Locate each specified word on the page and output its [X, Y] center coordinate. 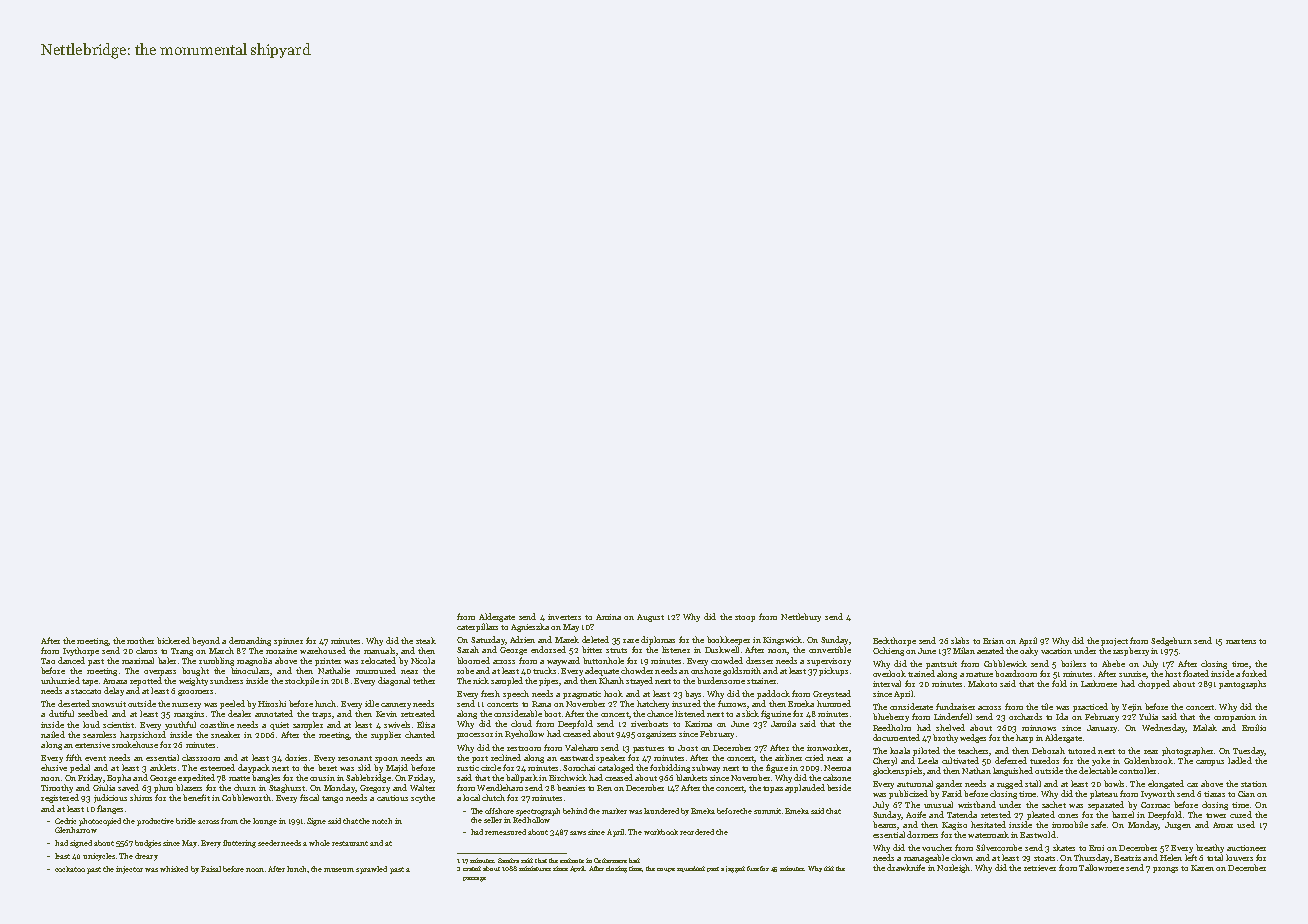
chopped [1154, 684]
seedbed [93, 713]
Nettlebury [801, 617]
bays [693, 694]
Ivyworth [1158, 794]
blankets [691, 777]
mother [140, 640]
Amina [608, 617]
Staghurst [287, 788]
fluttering [239, 844]
